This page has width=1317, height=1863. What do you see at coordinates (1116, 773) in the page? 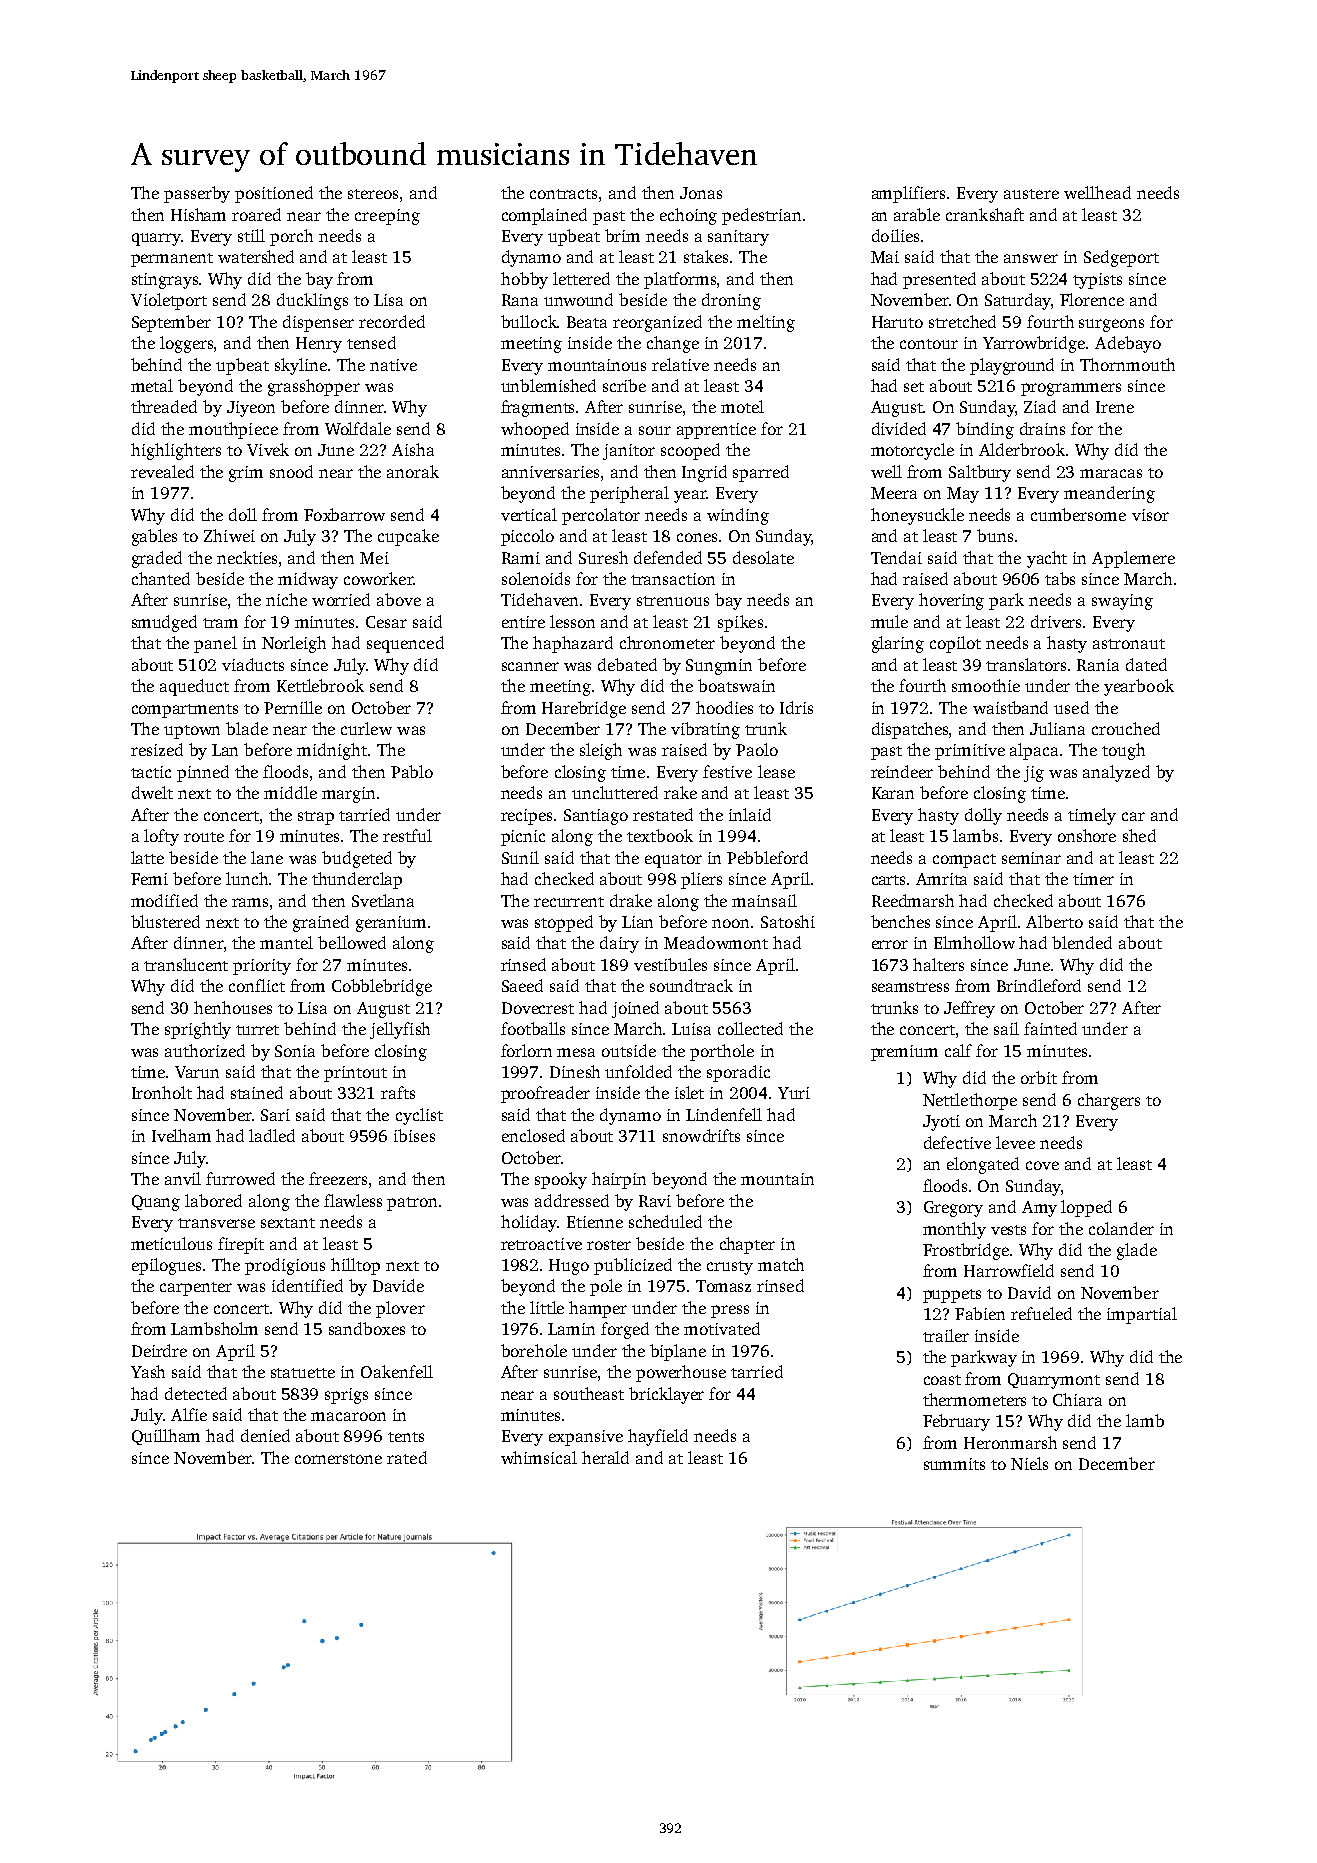
I see `analyzed` at bounding box center [1116, 773].
